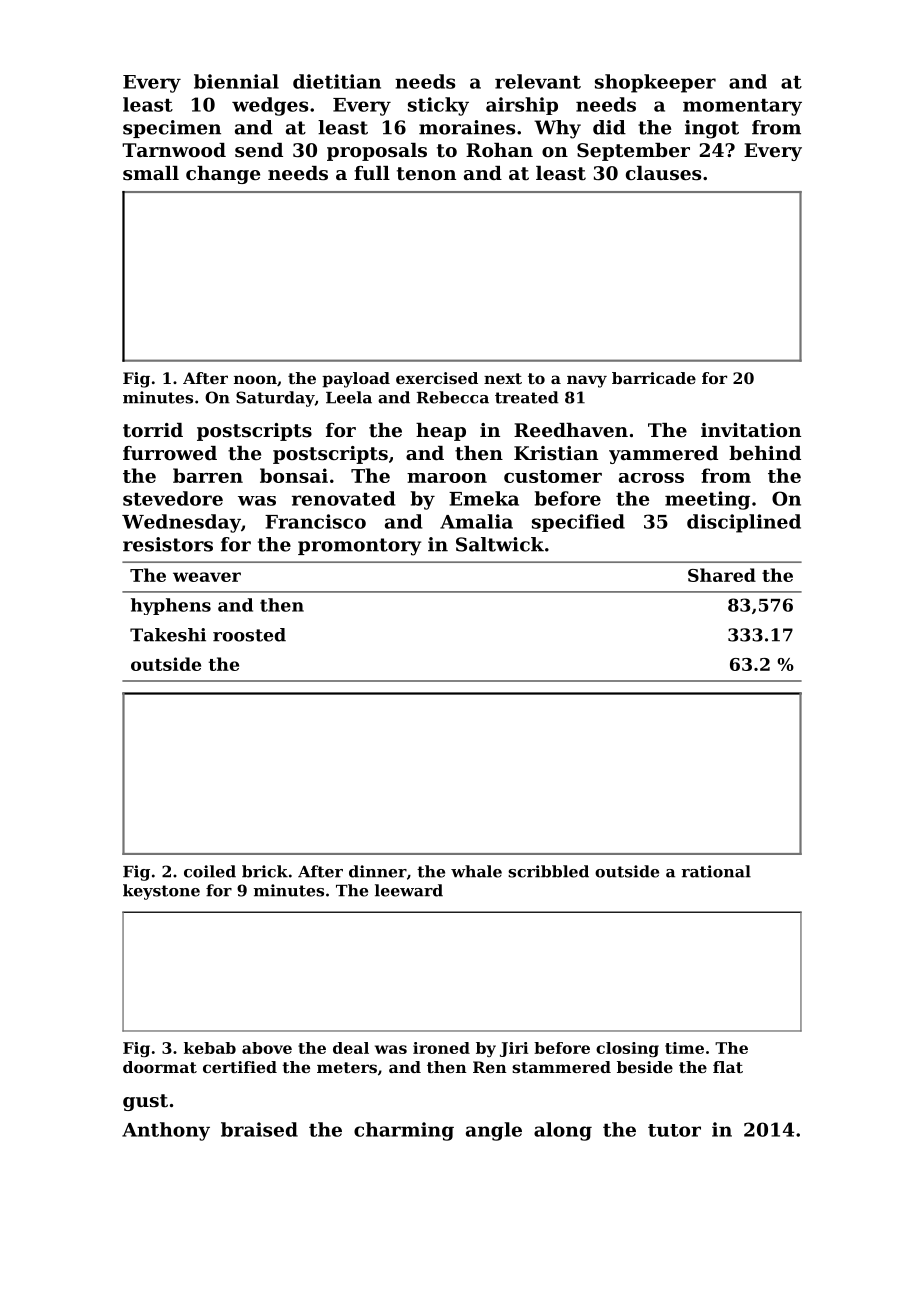 The image size is (924, 1311). What do you see at coordinates (722, 575) in the page?
I see `Shared` at bounding box center [722, 575].
